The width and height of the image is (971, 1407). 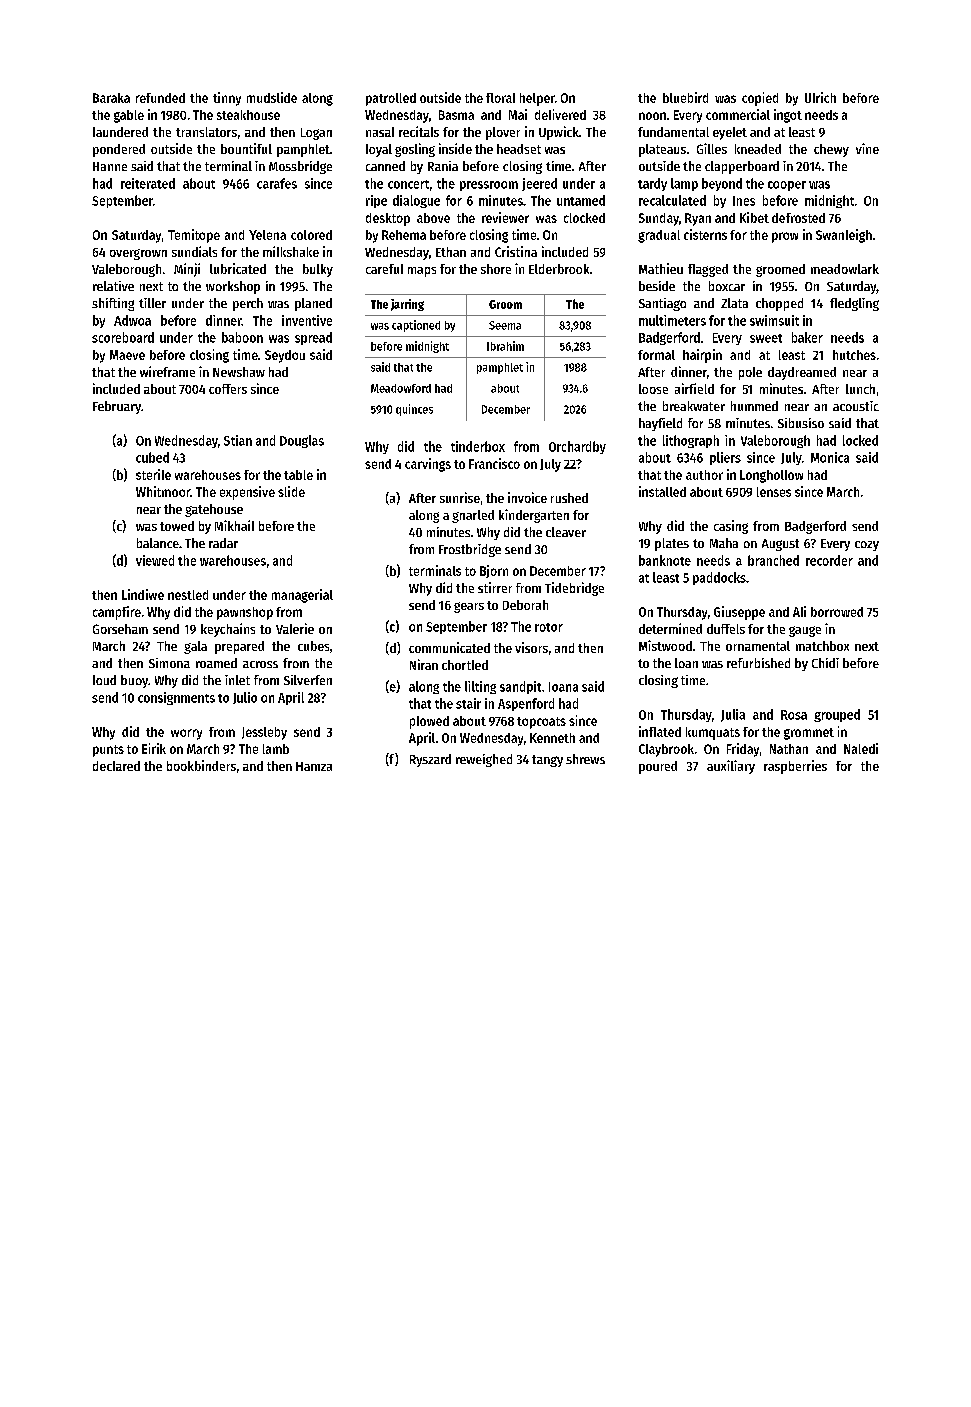 I want to click on viewed, so click(x=155, y=560).
